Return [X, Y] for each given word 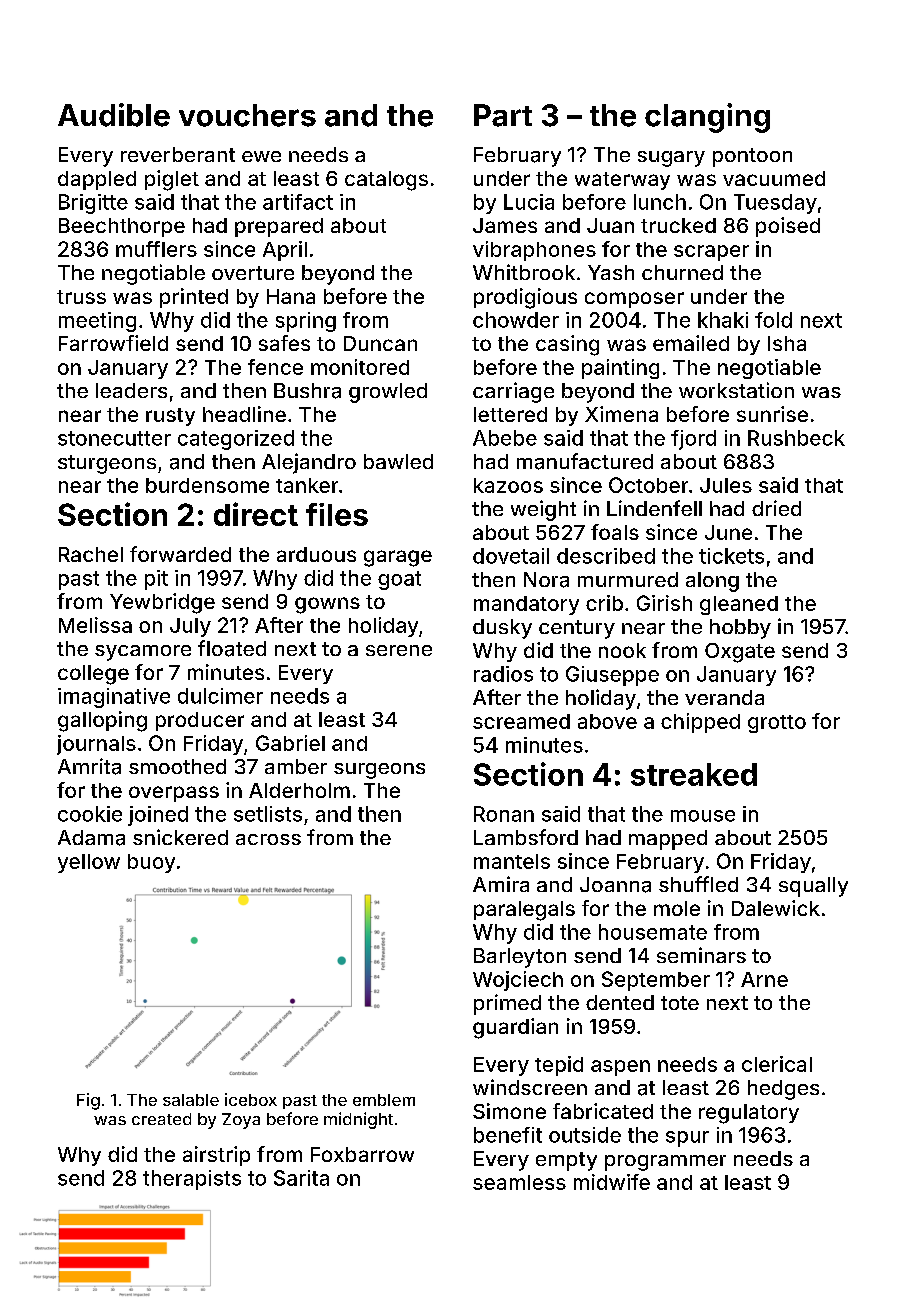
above [607, 721]
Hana [291, 296]
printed [194, 298]
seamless [519, 1182]
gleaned [739, 605]
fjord [693, 440]
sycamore [143, 653]
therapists [192, 1180]
